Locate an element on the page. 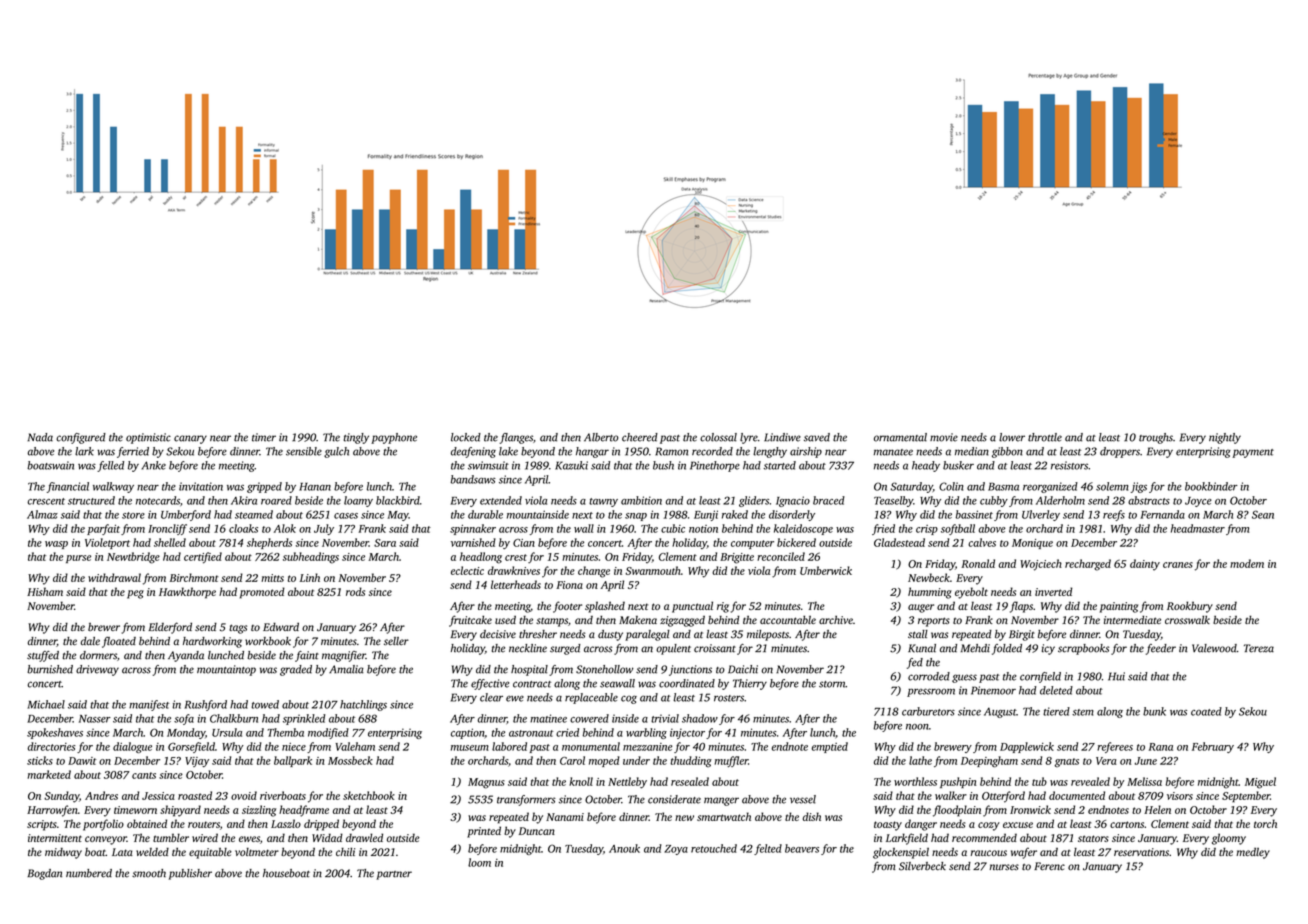 This page has width=1308, height=924. letterheads is located at coordinates (516, 584).
